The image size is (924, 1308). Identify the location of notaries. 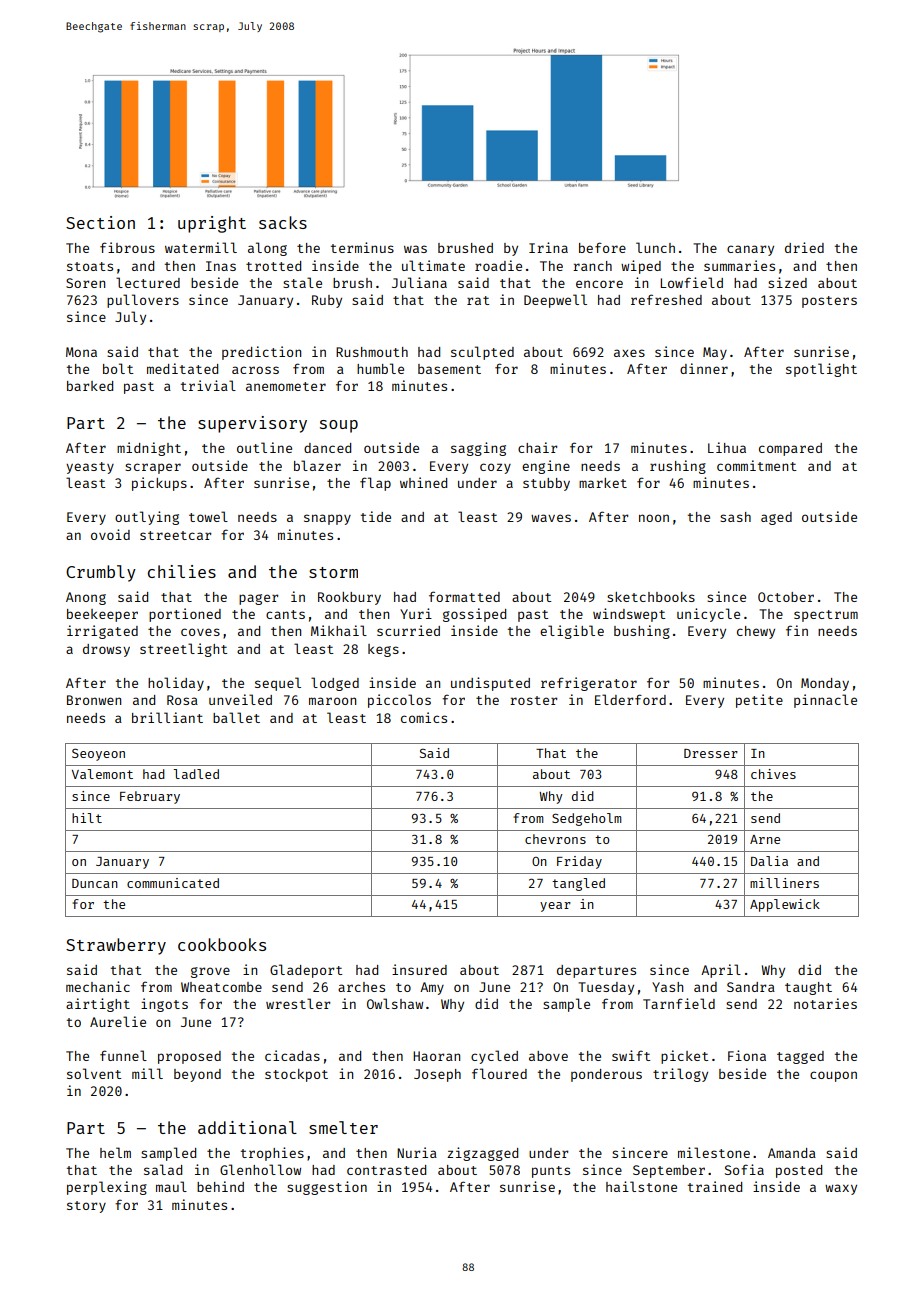
(825, 1003).
